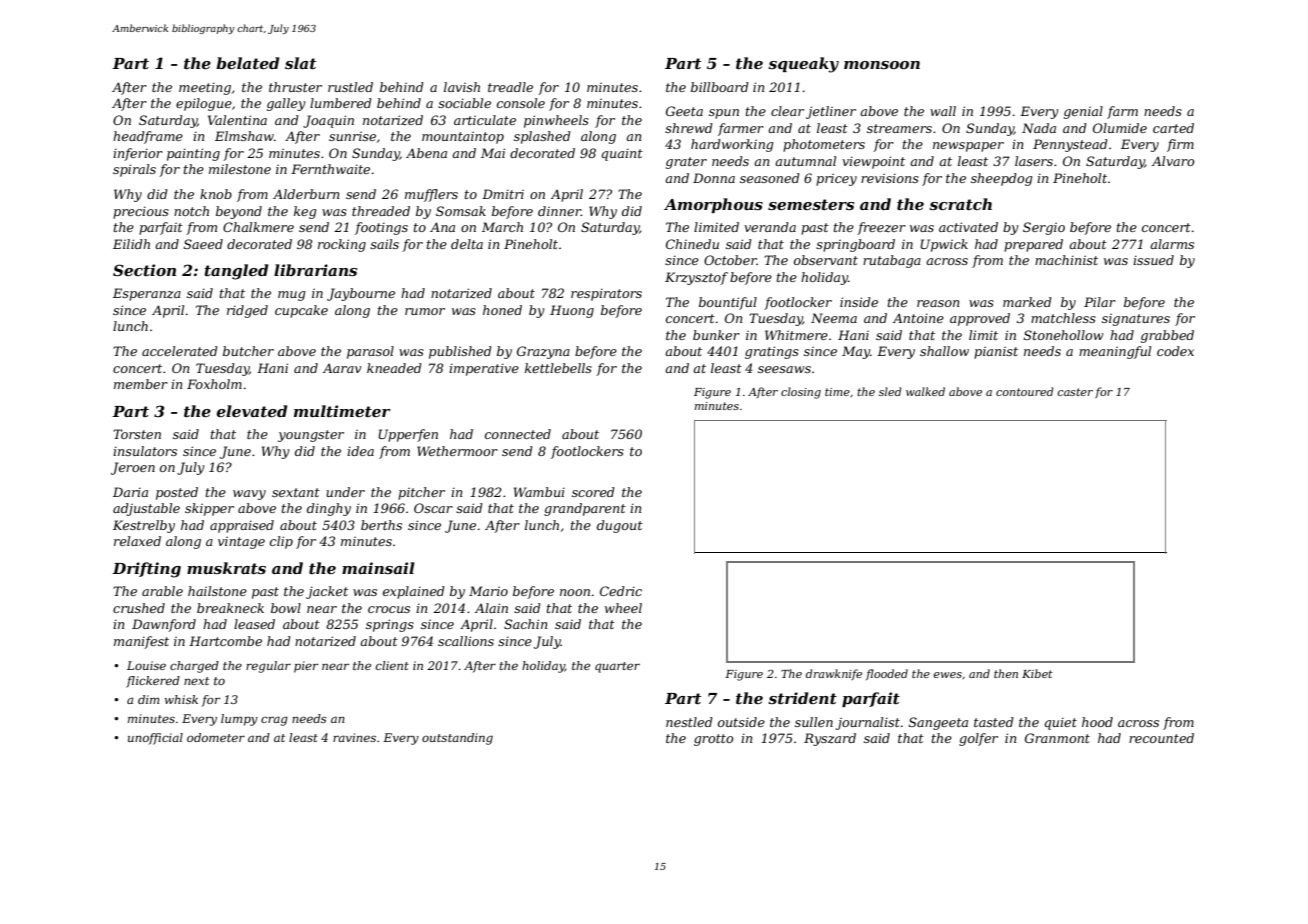 Image resolution: width=1308 pixels, height=924 pixels. Describe the element at coordinates (724, 114) in the screenshot. I see `spun` at that location.
